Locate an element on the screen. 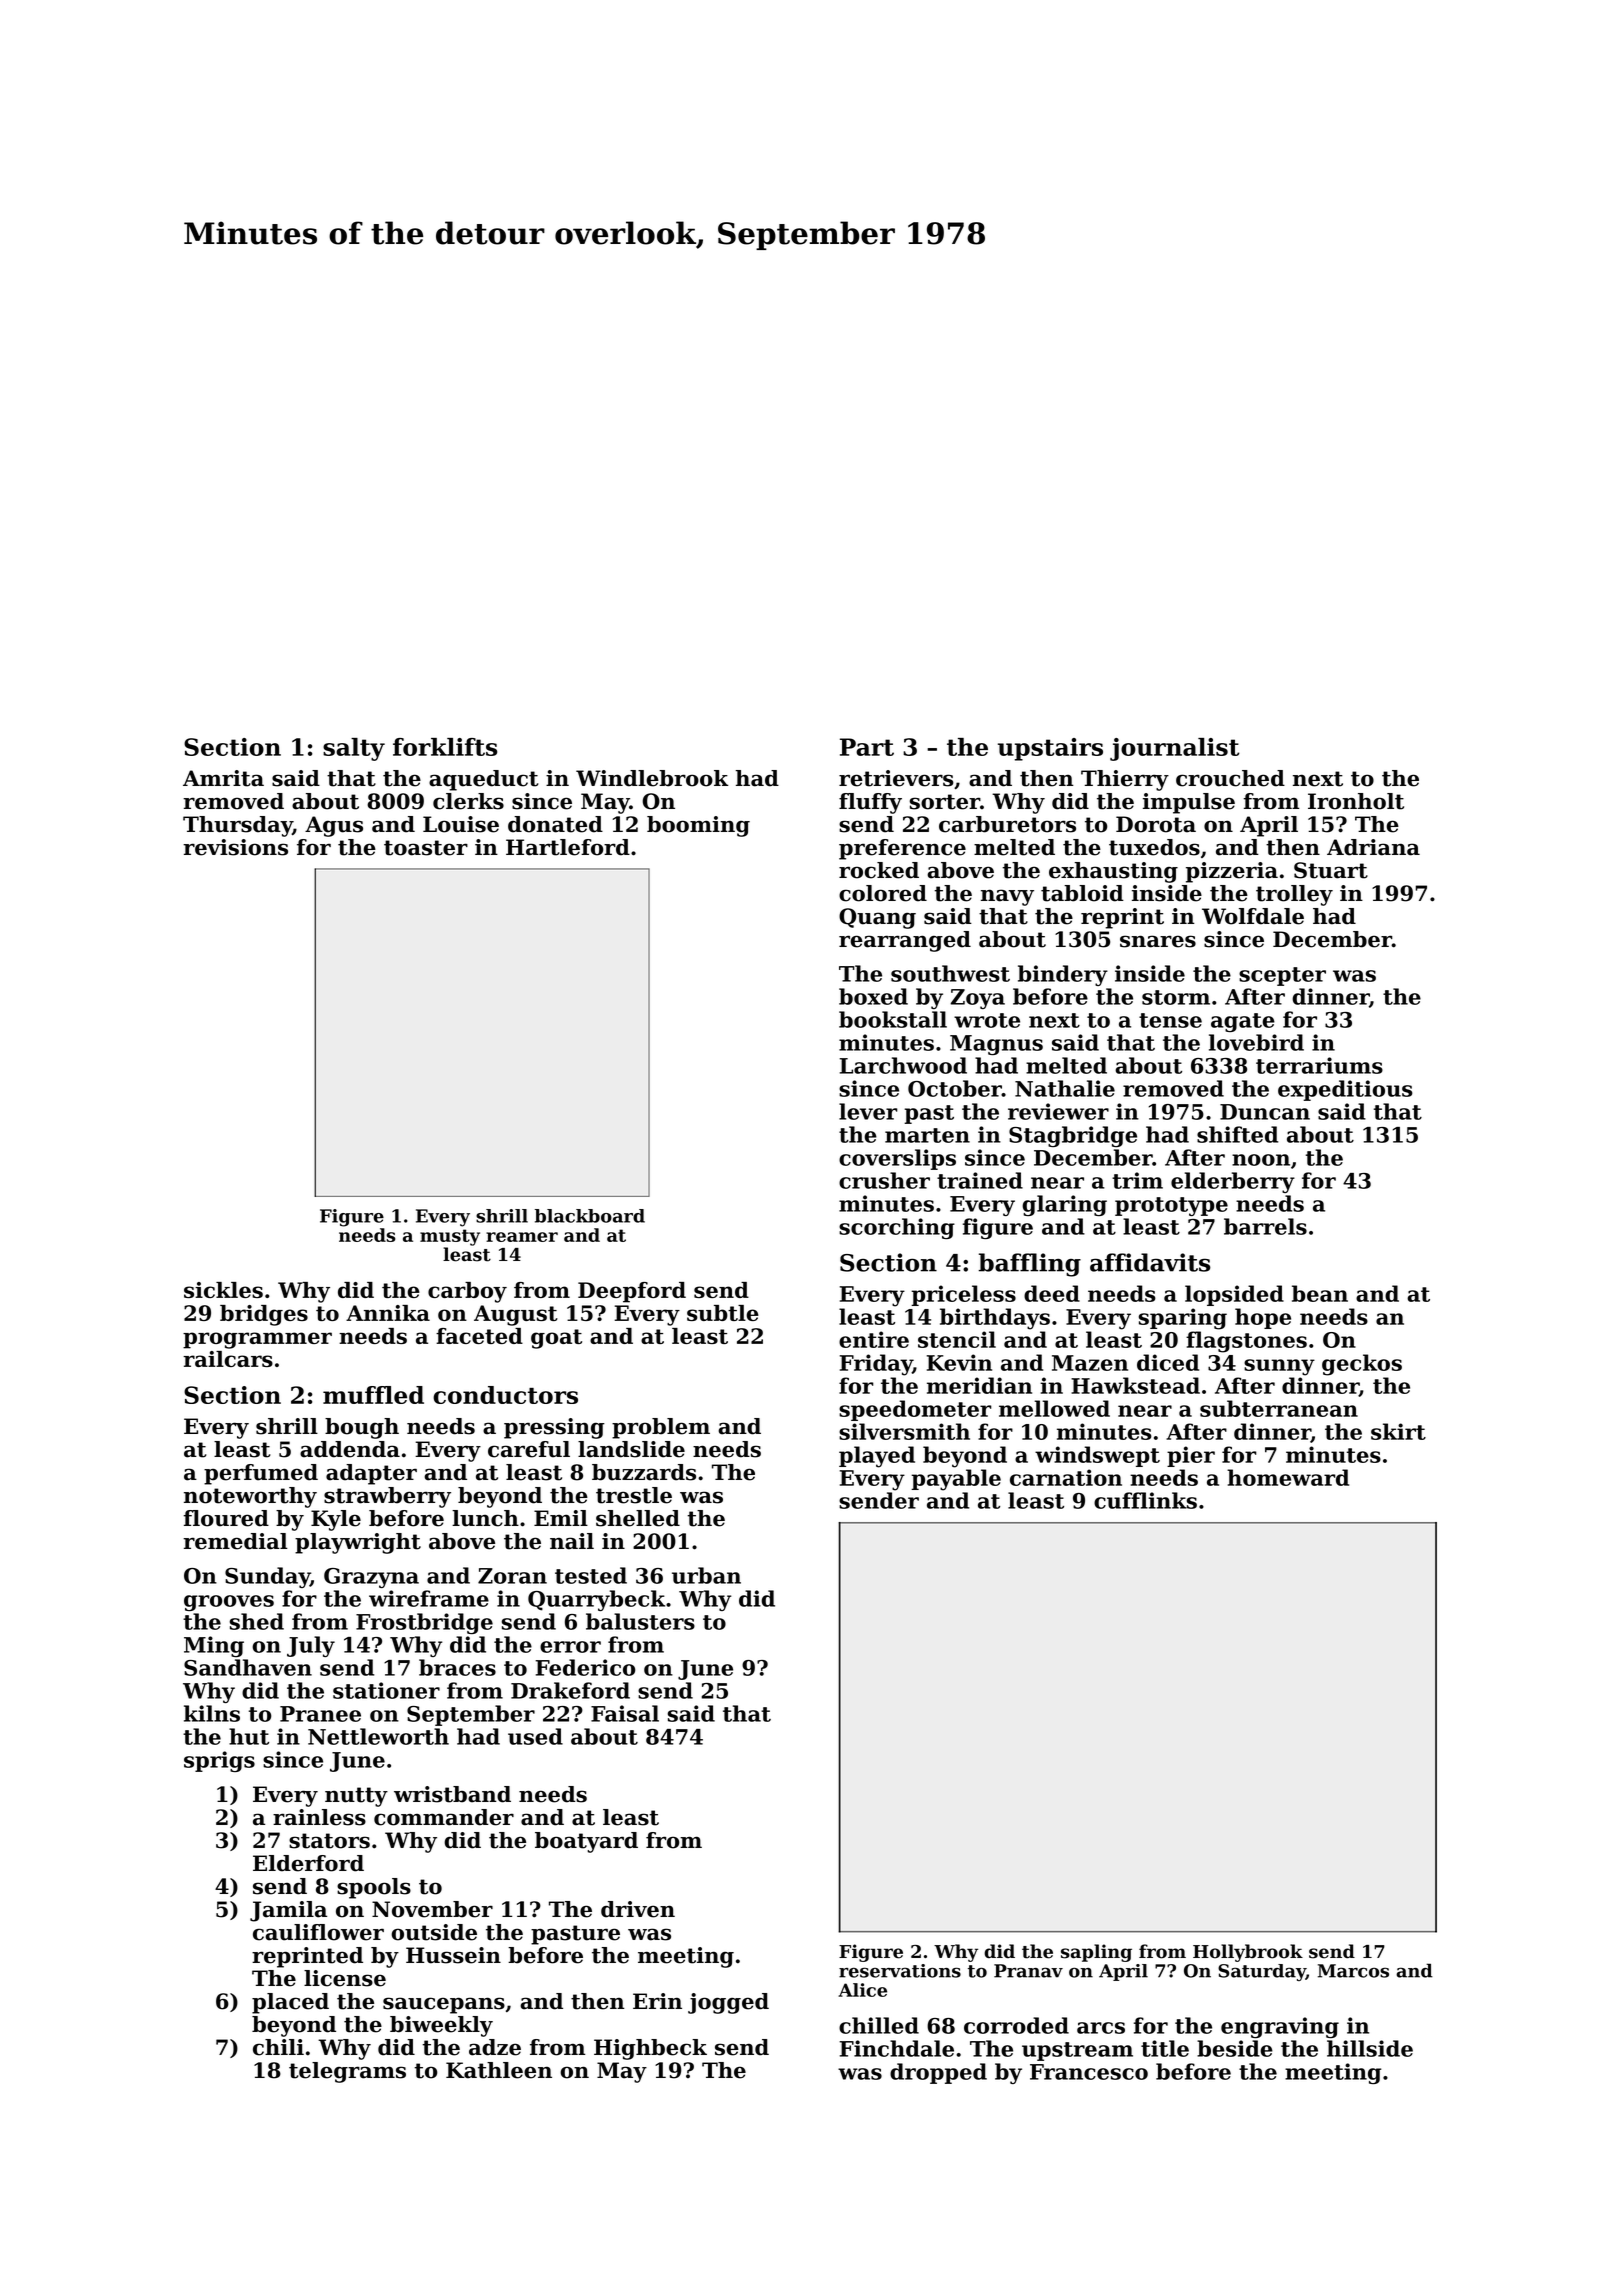  cufflinks is located at coordinates (1145, 1500).
